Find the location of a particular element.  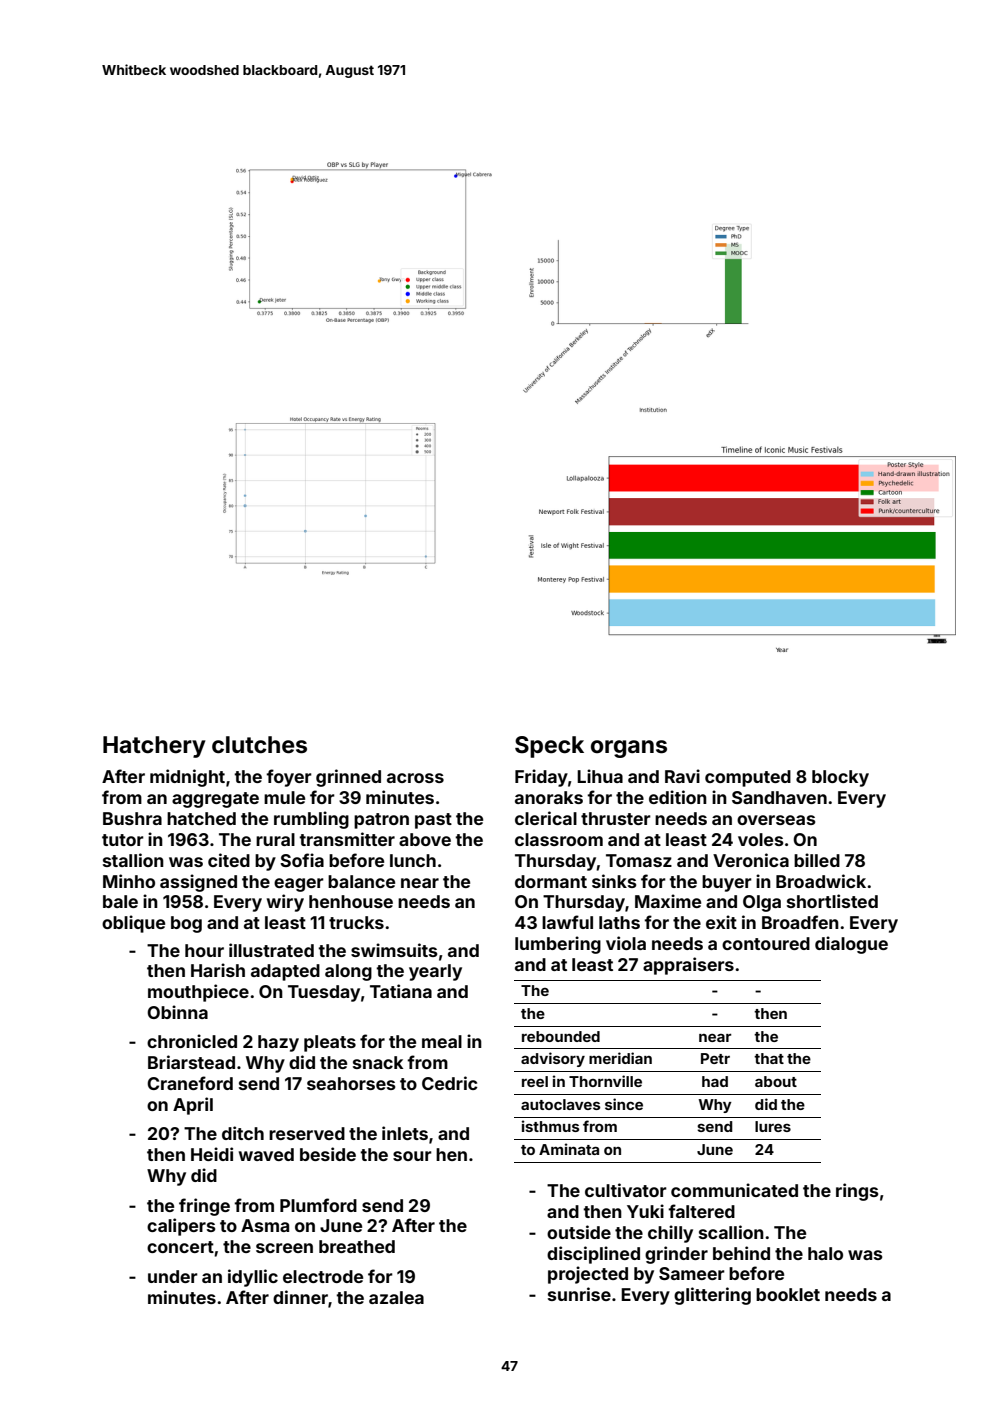

dinner is located at coordinates (300, 1297).
